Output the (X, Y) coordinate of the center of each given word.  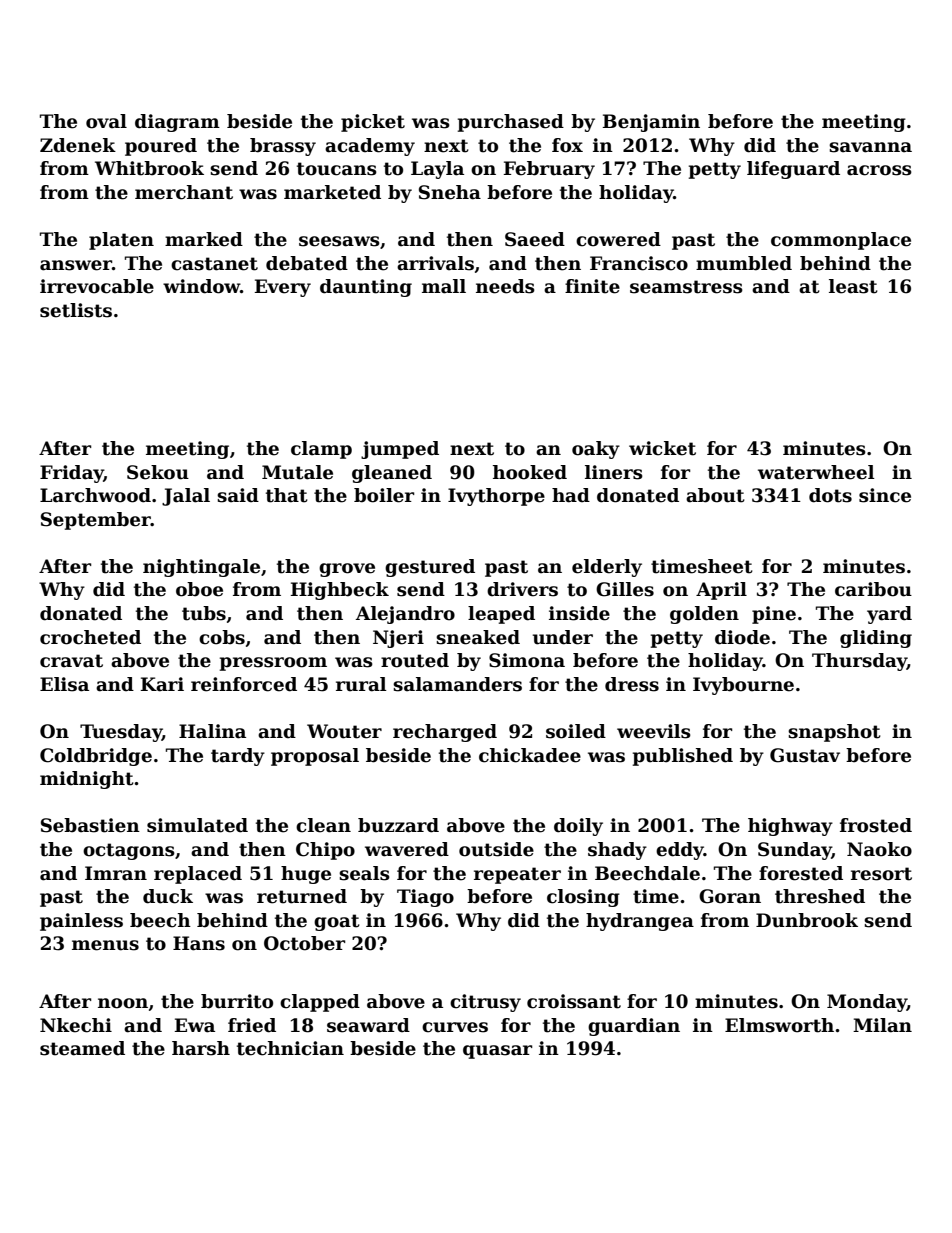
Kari (162, 684)
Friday (72, 474)
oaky (596, 450)
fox (567, 145)
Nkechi (76, 1025)
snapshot (834, 733)
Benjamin (651, 123)
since (885, 495)
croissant (574, 1001)
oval (106, 121)
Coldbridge (96, 757)
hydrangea (640, 922)
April (721, 591)
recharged (445, 733)
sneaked (478, 637)
